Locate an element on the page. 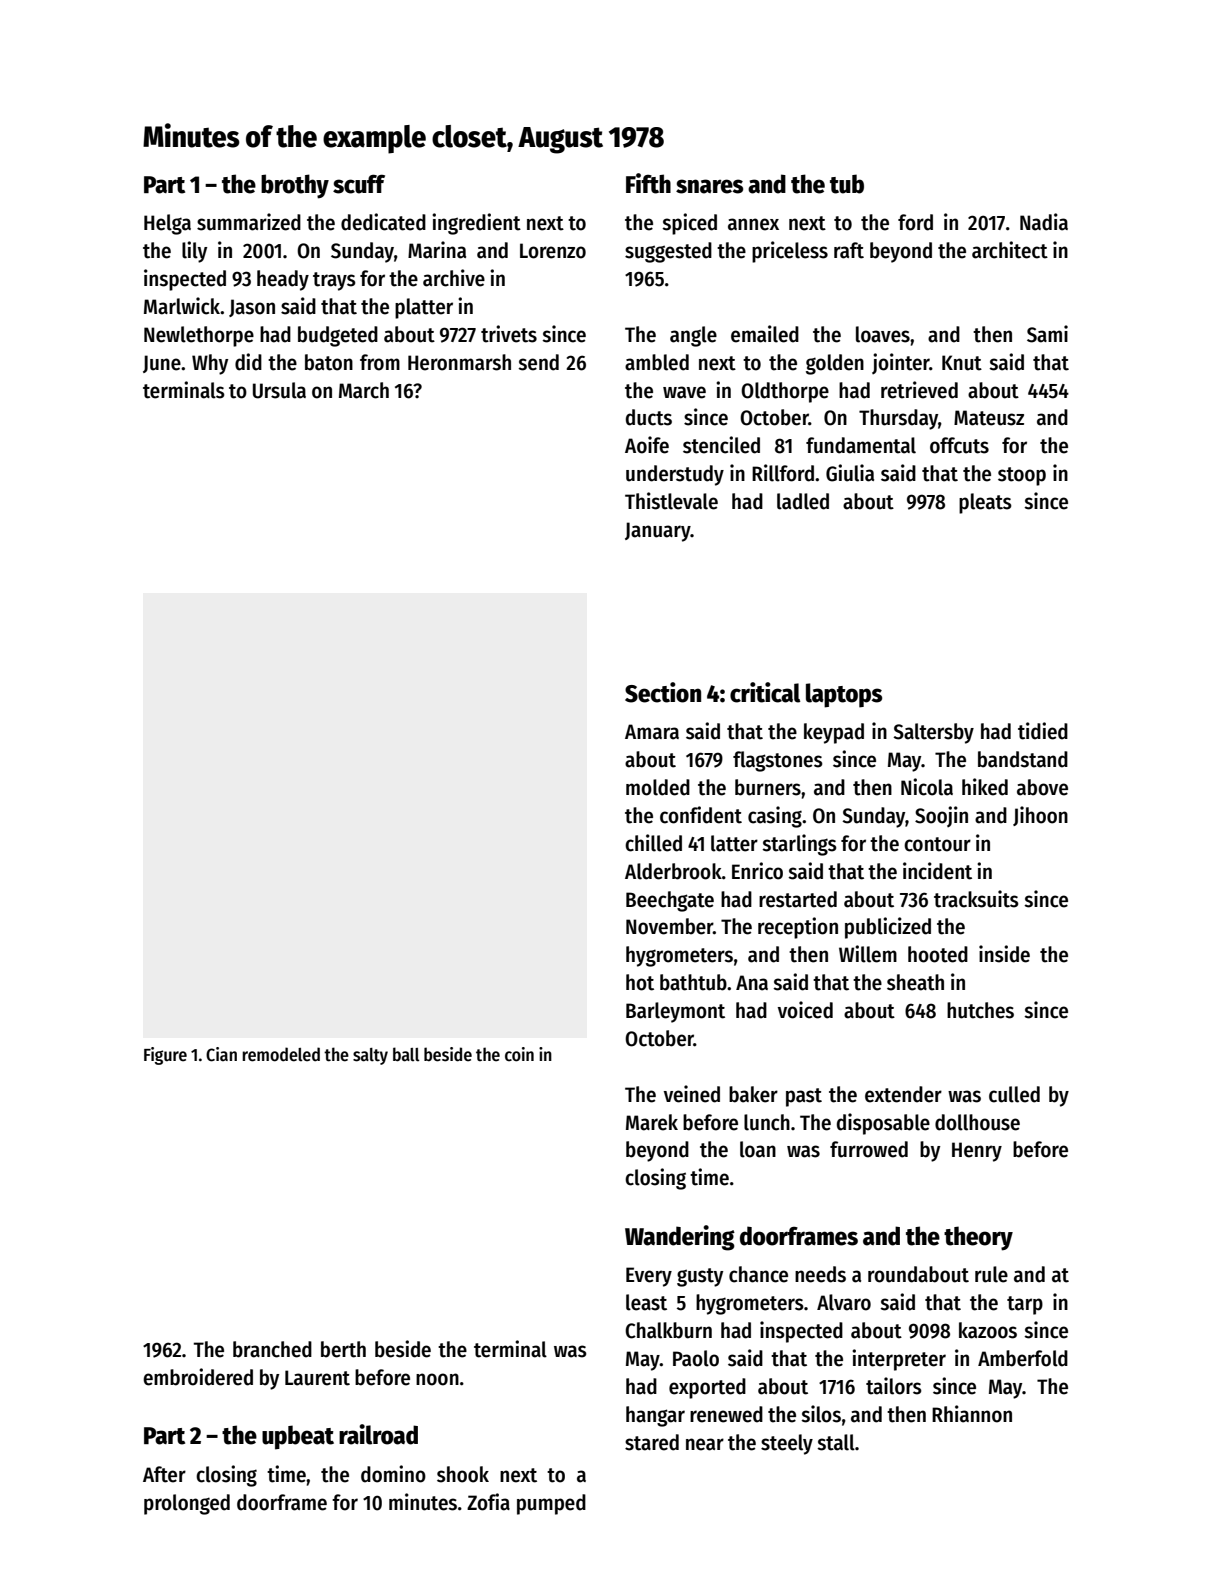  Rhiannon is located at coordinates (972, 1414).
